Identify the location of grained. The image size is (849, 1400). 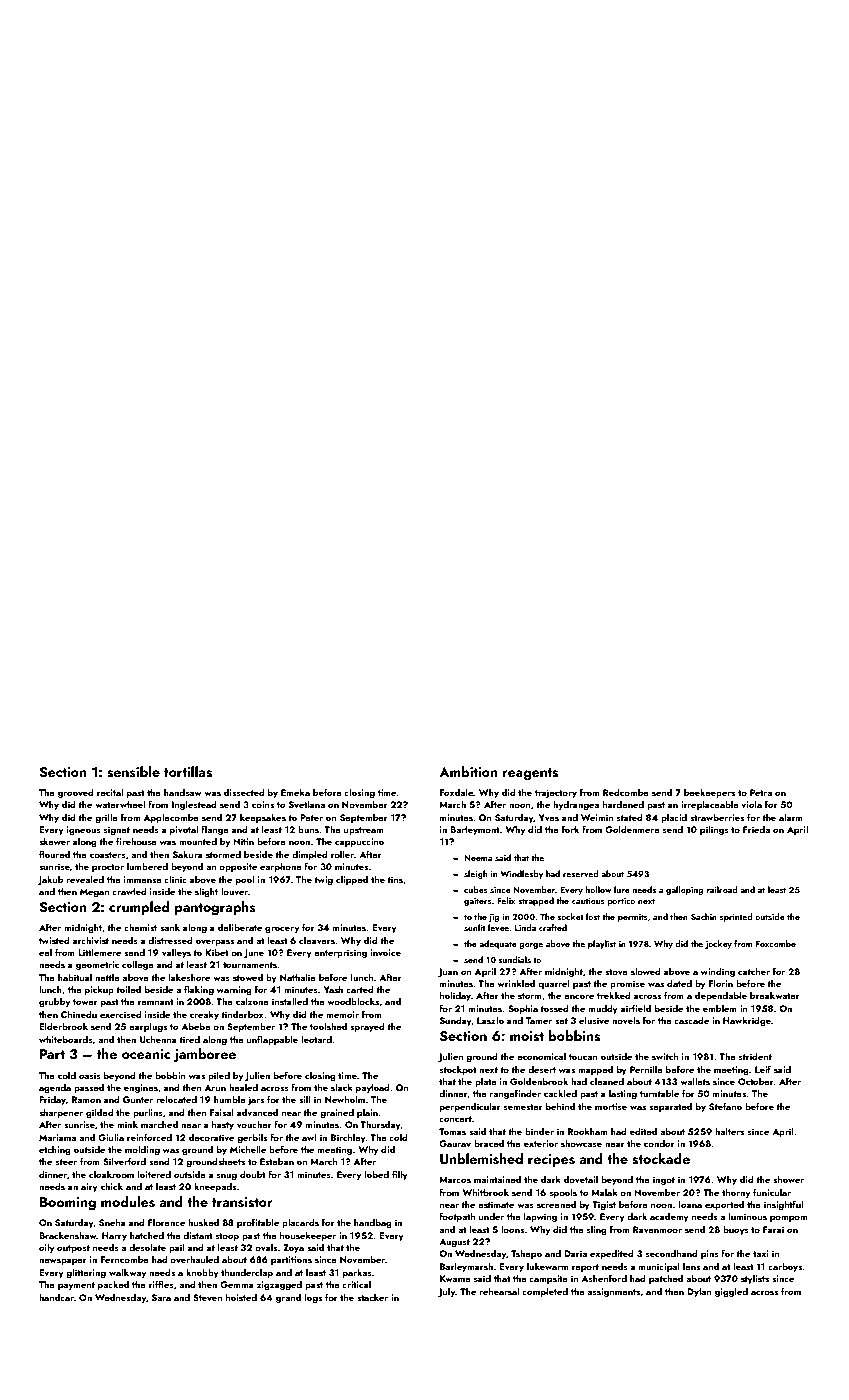
(337, 1113).
